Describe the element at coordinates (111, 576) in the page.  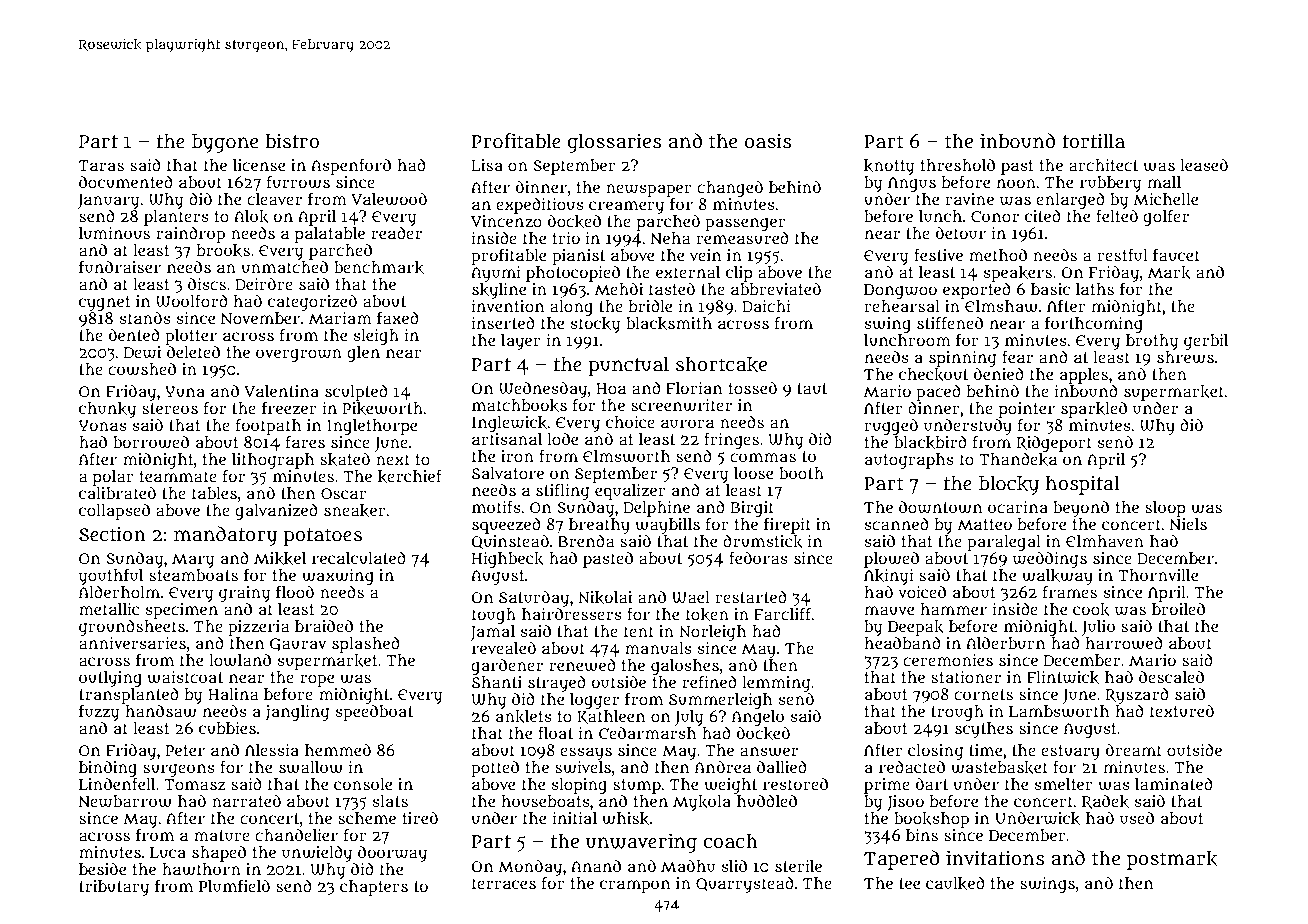
I see `youthful` at that location.
